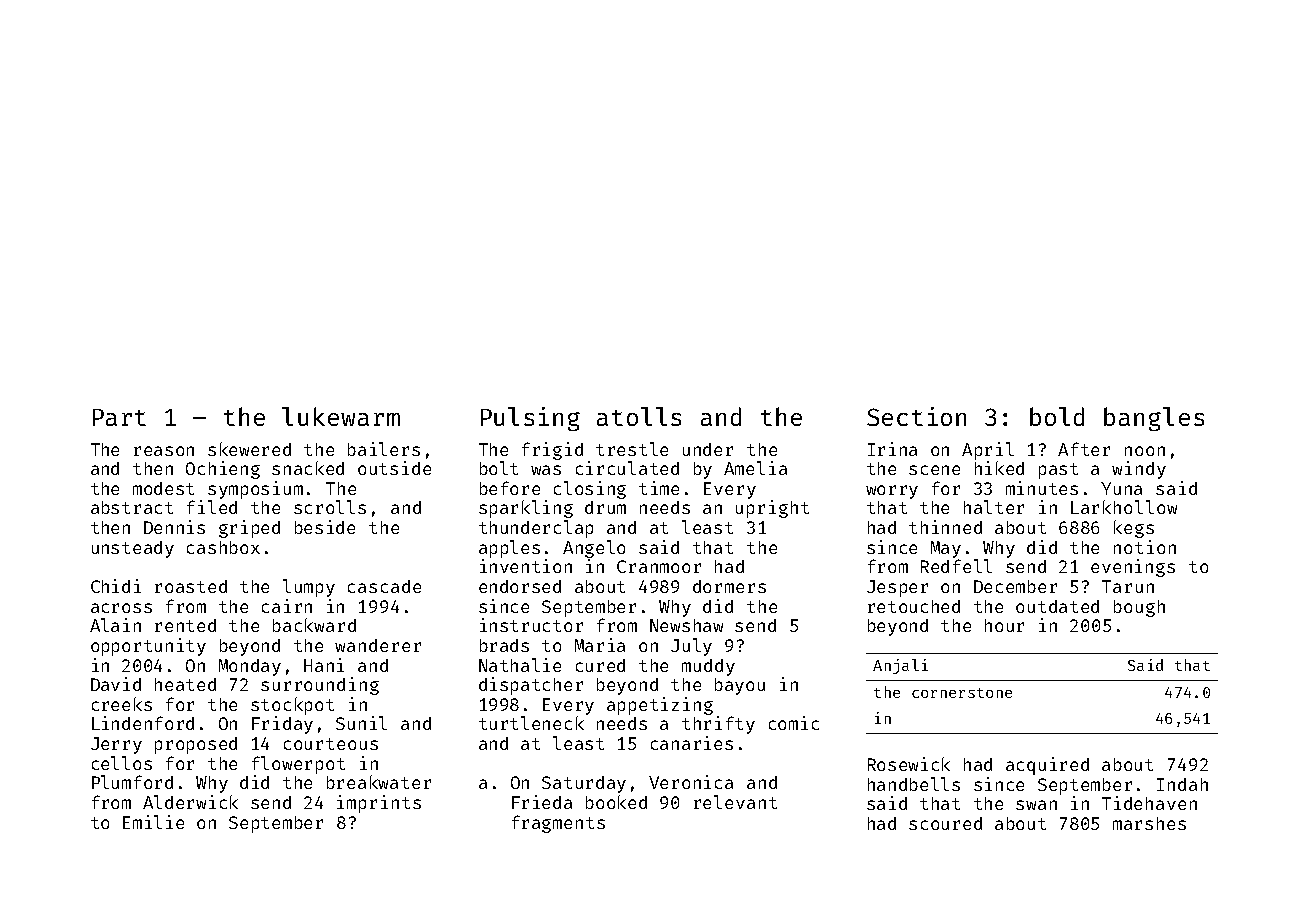  Describe the element at coordinates (616, 802) in the screenshot. I see `booked` at that location.
